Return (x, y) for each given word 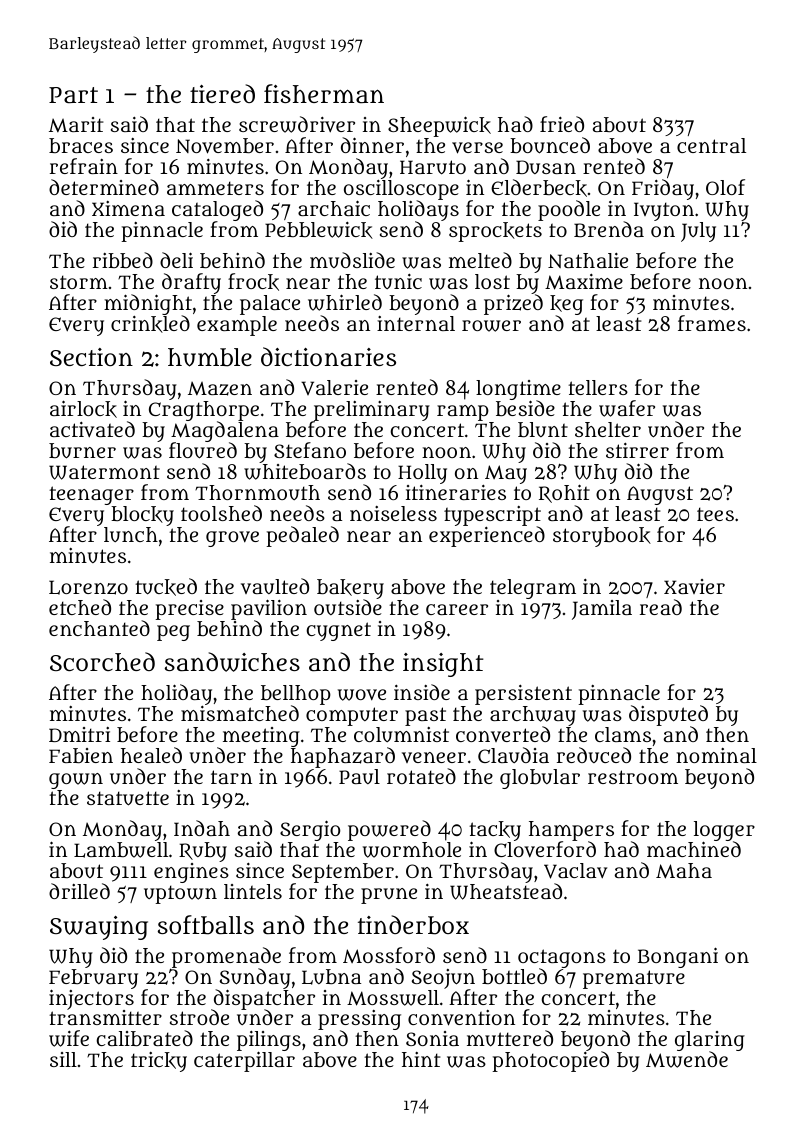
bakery (350, 589)
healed (151, 755)
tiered (222, 93)
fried (562, 124)
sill (63, 1059)
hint (421, 1059)
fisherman (324, 93)
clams (623, 734)
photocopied (551, 1062)
